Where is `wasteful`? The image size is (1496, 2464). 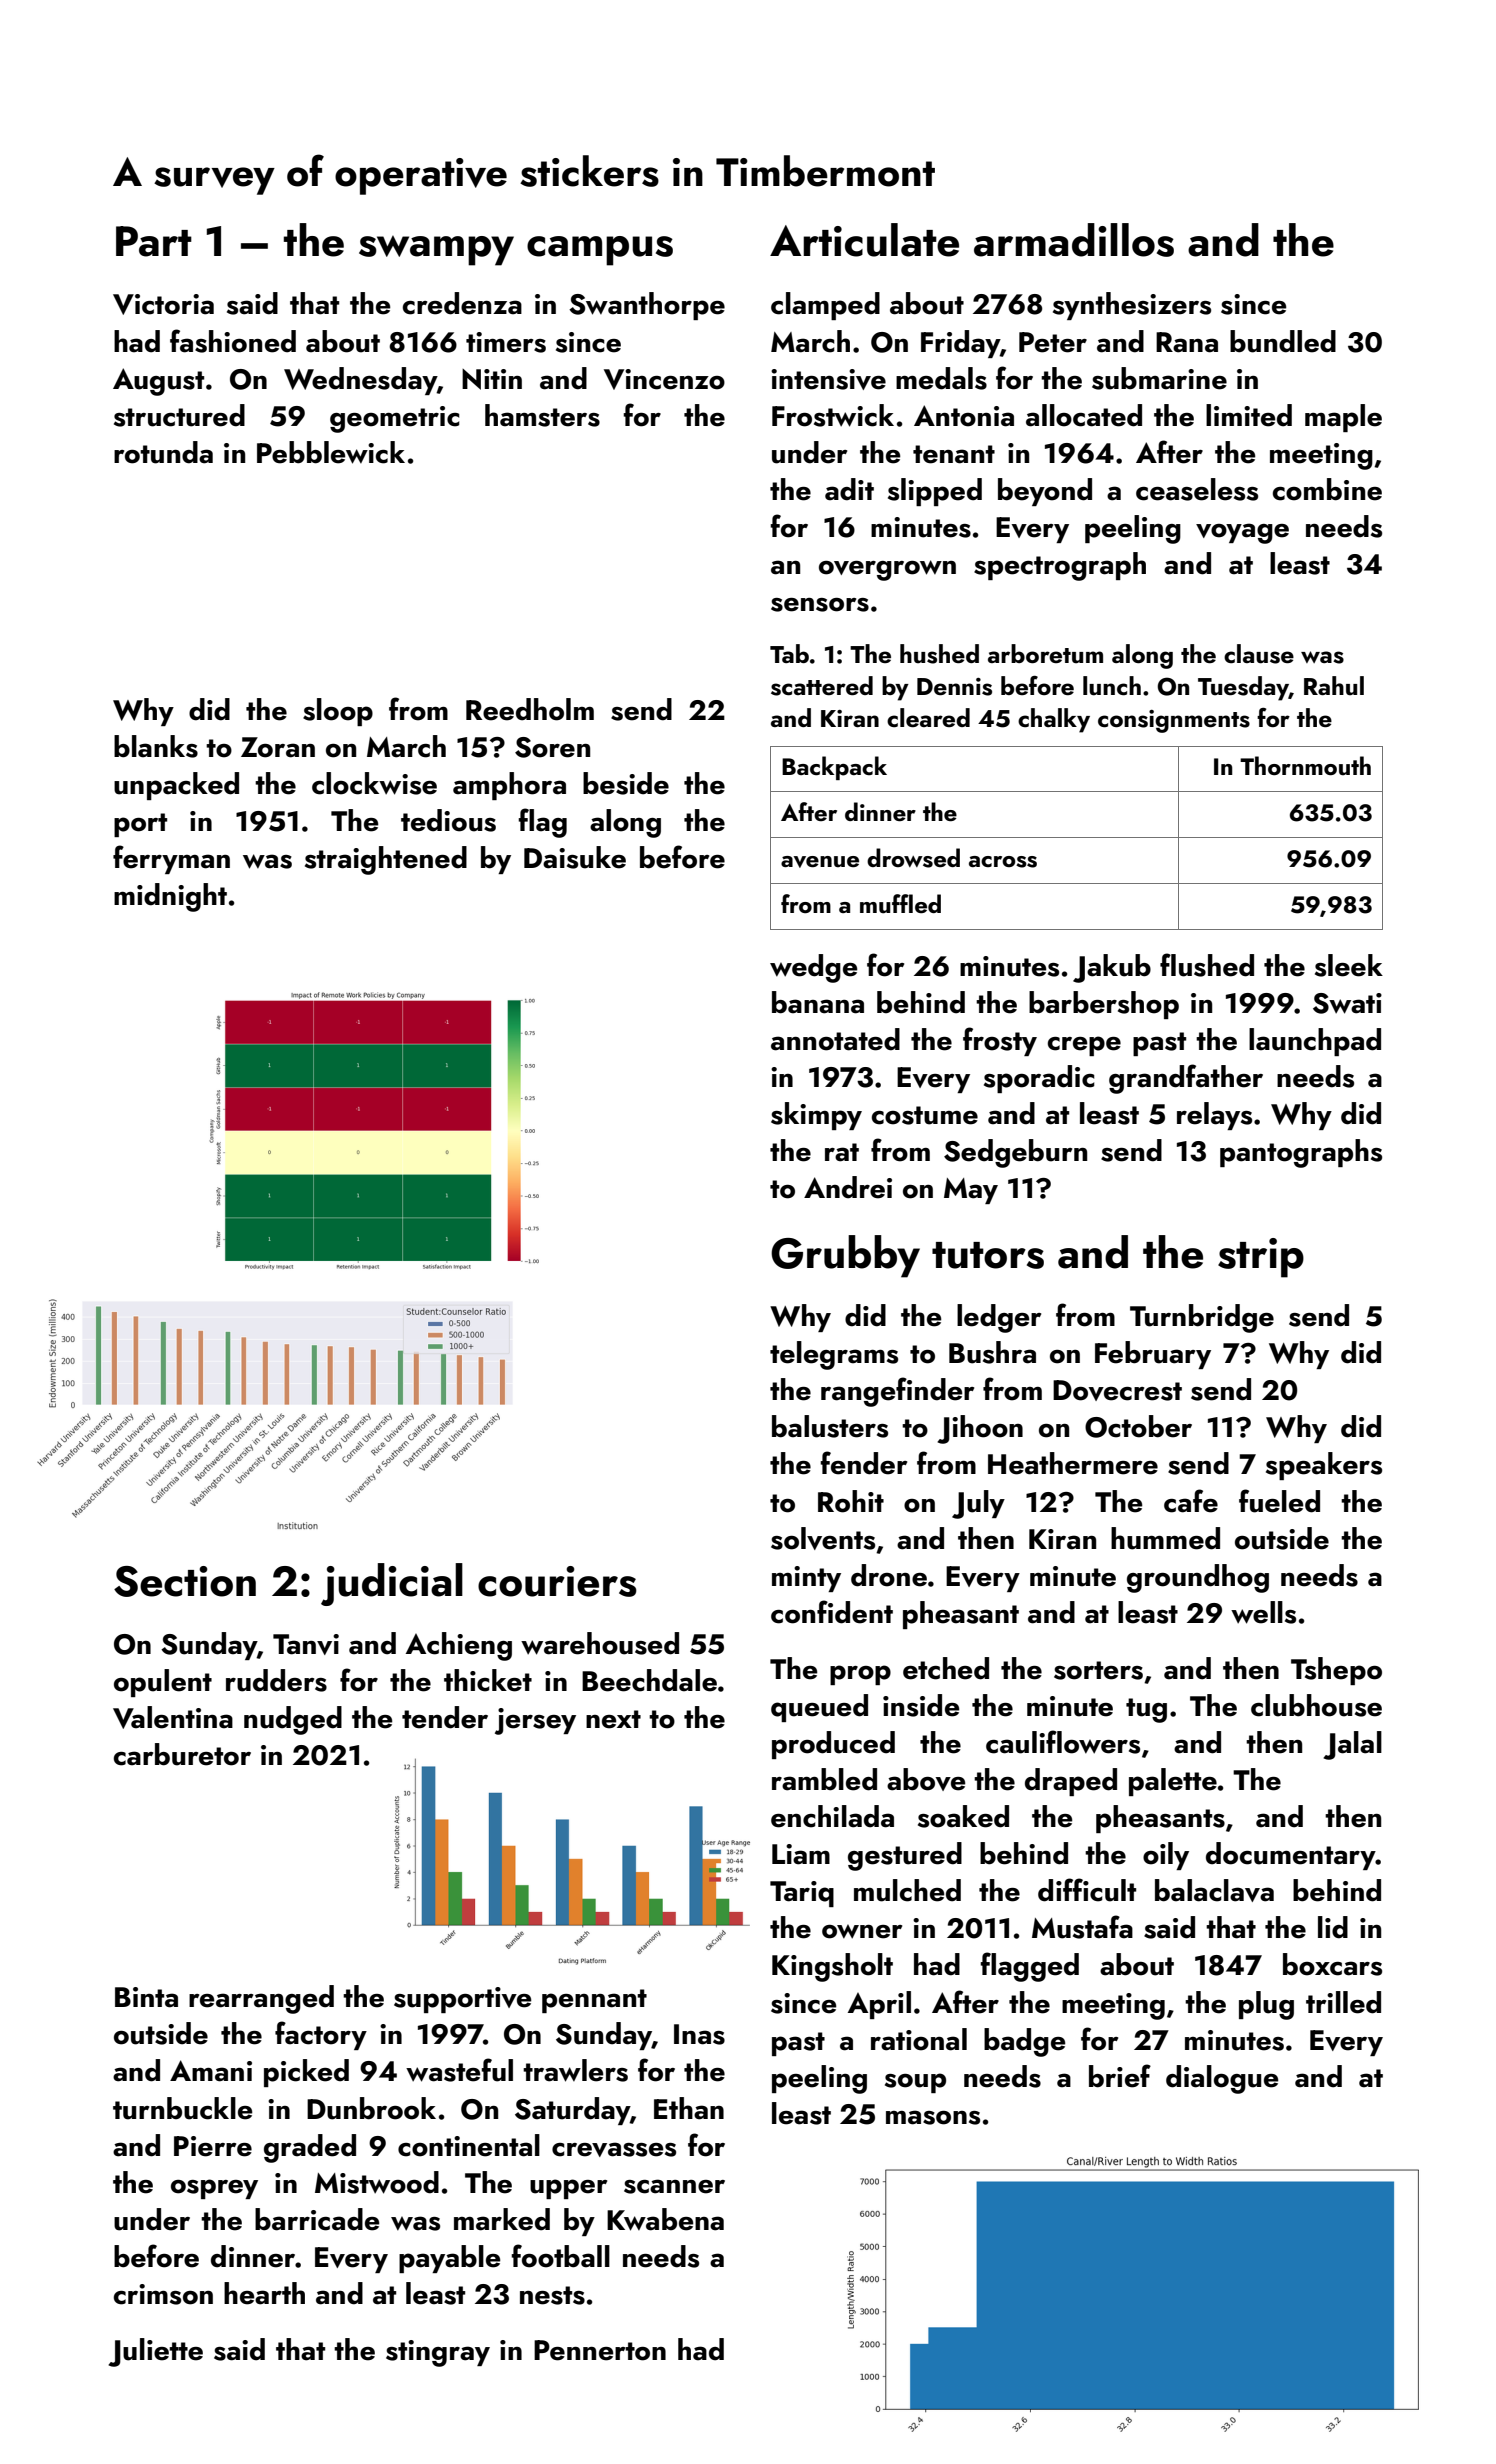
wasteful is located at coordinates (459, 2070).
